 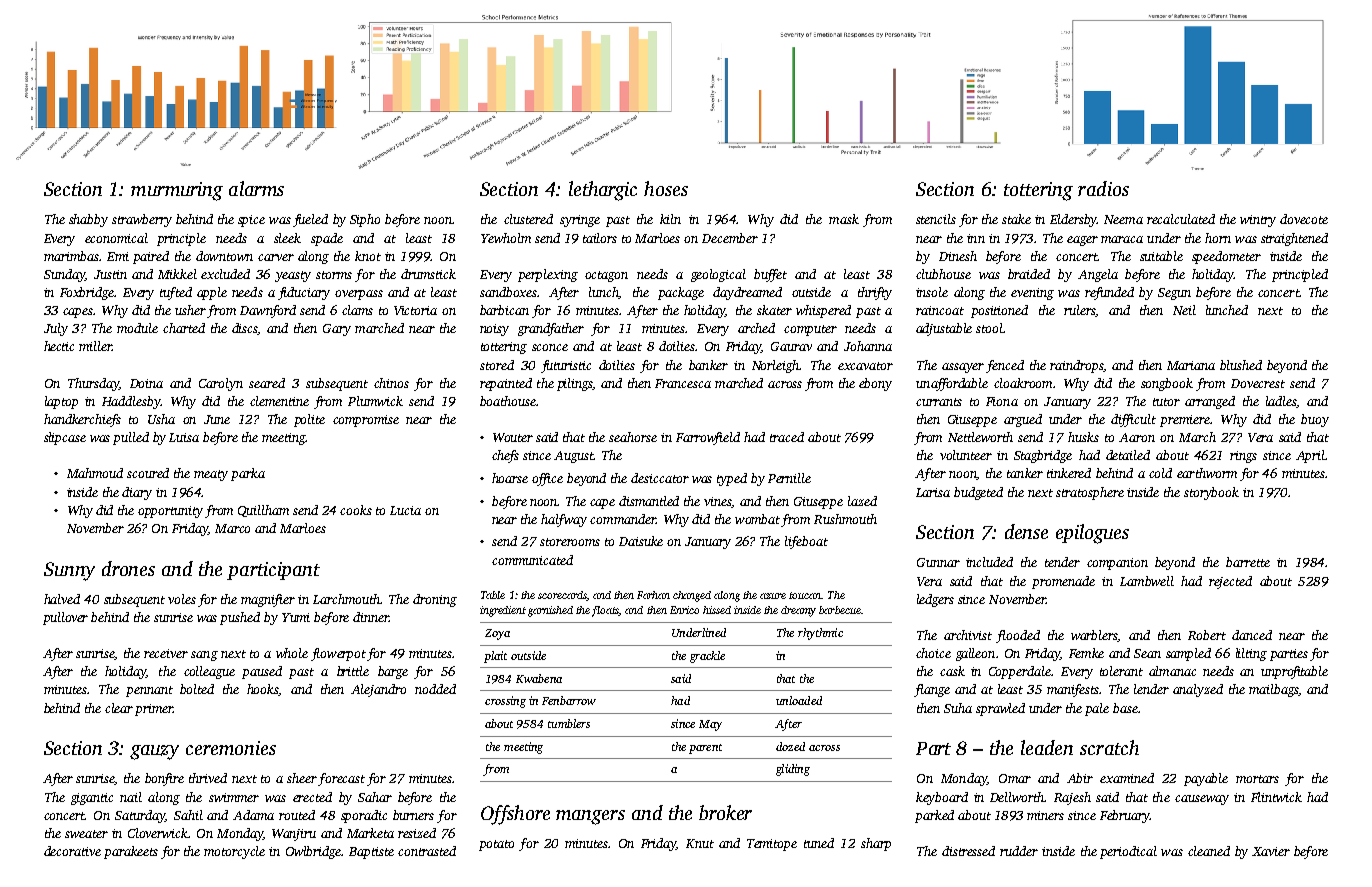 What do you see at coordinates (1015, 778) in the screenshot?
I see `Omar` at bounding box center [1015, 778].
